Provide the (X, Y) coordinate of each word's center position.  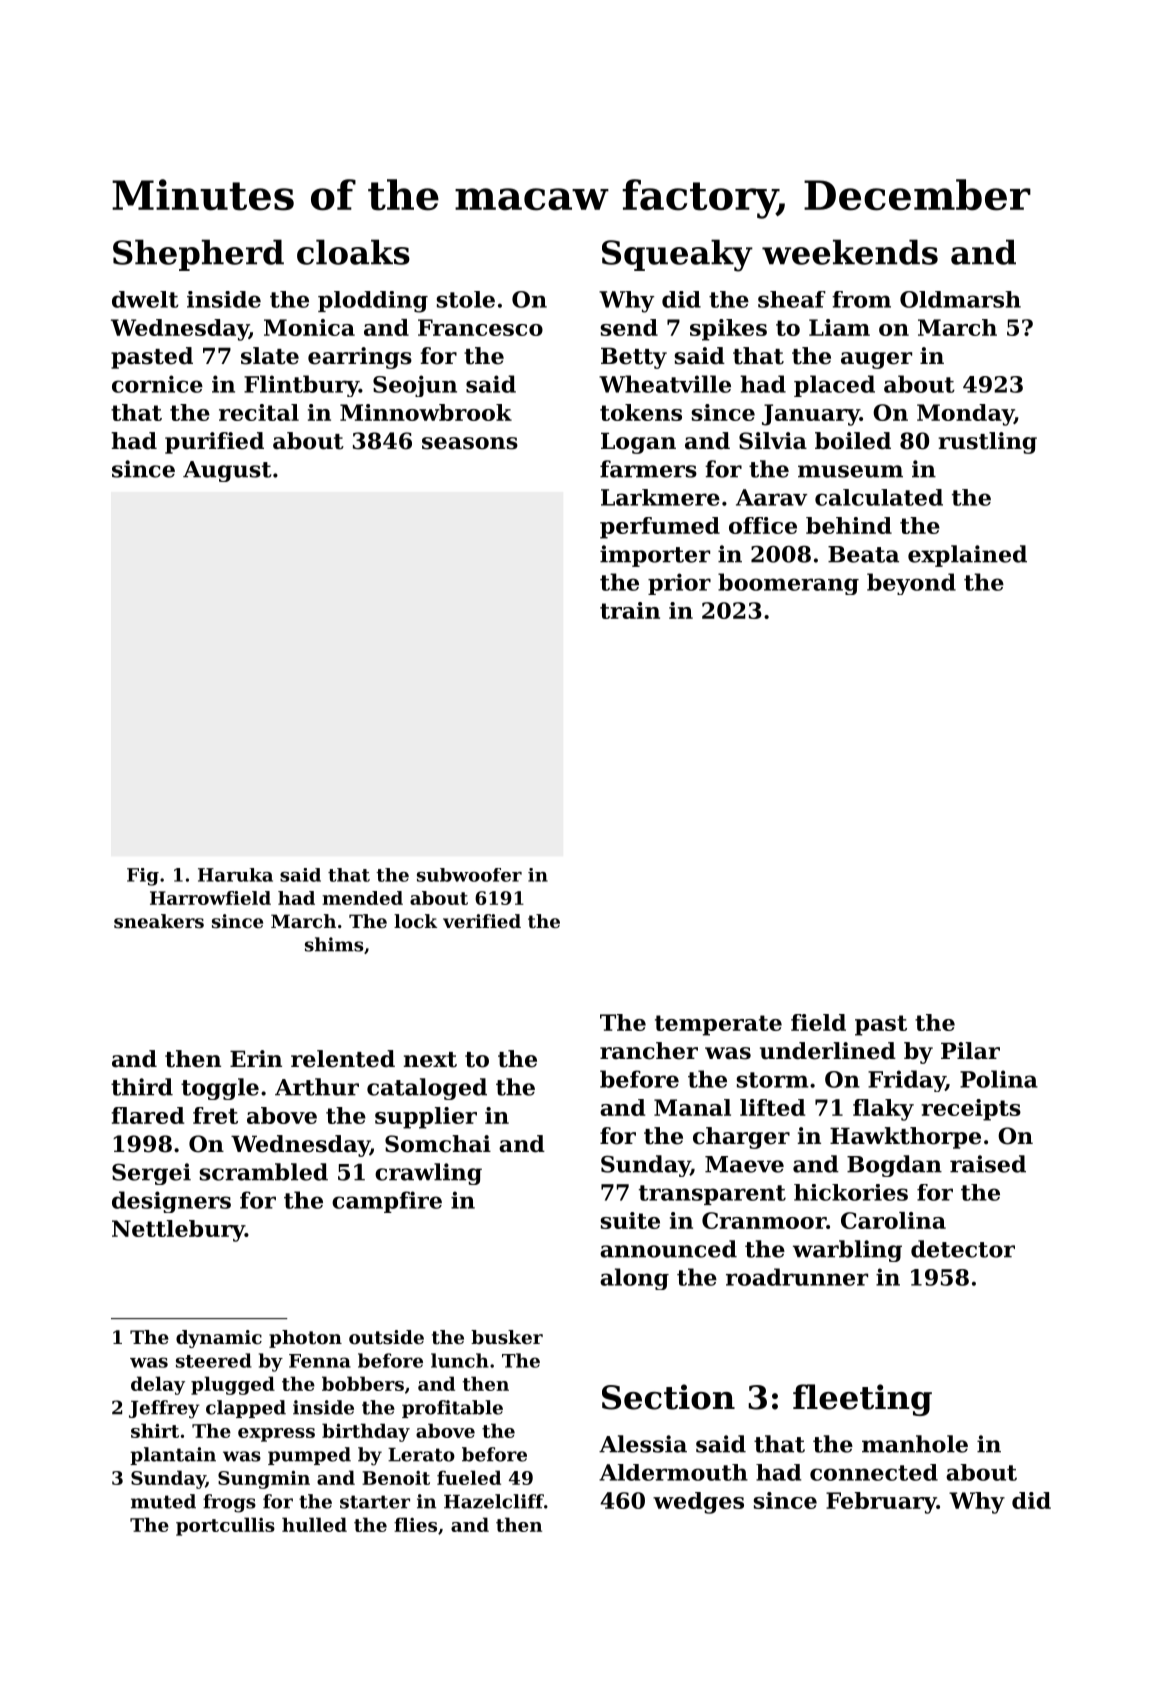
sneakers (159, 921)
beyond (911, 584)
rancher (649, 1051)
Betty (634, 358)
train (630, 610)
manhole (915, 1444)
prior (679, 584)
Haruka (235, 875)
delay (158, 1385)
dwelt (145, 299)
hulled (314, 1524)
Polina (999, 1079)
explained (967, 556)
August (227, 471)
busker (507, 1337)
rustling (987, 443)
